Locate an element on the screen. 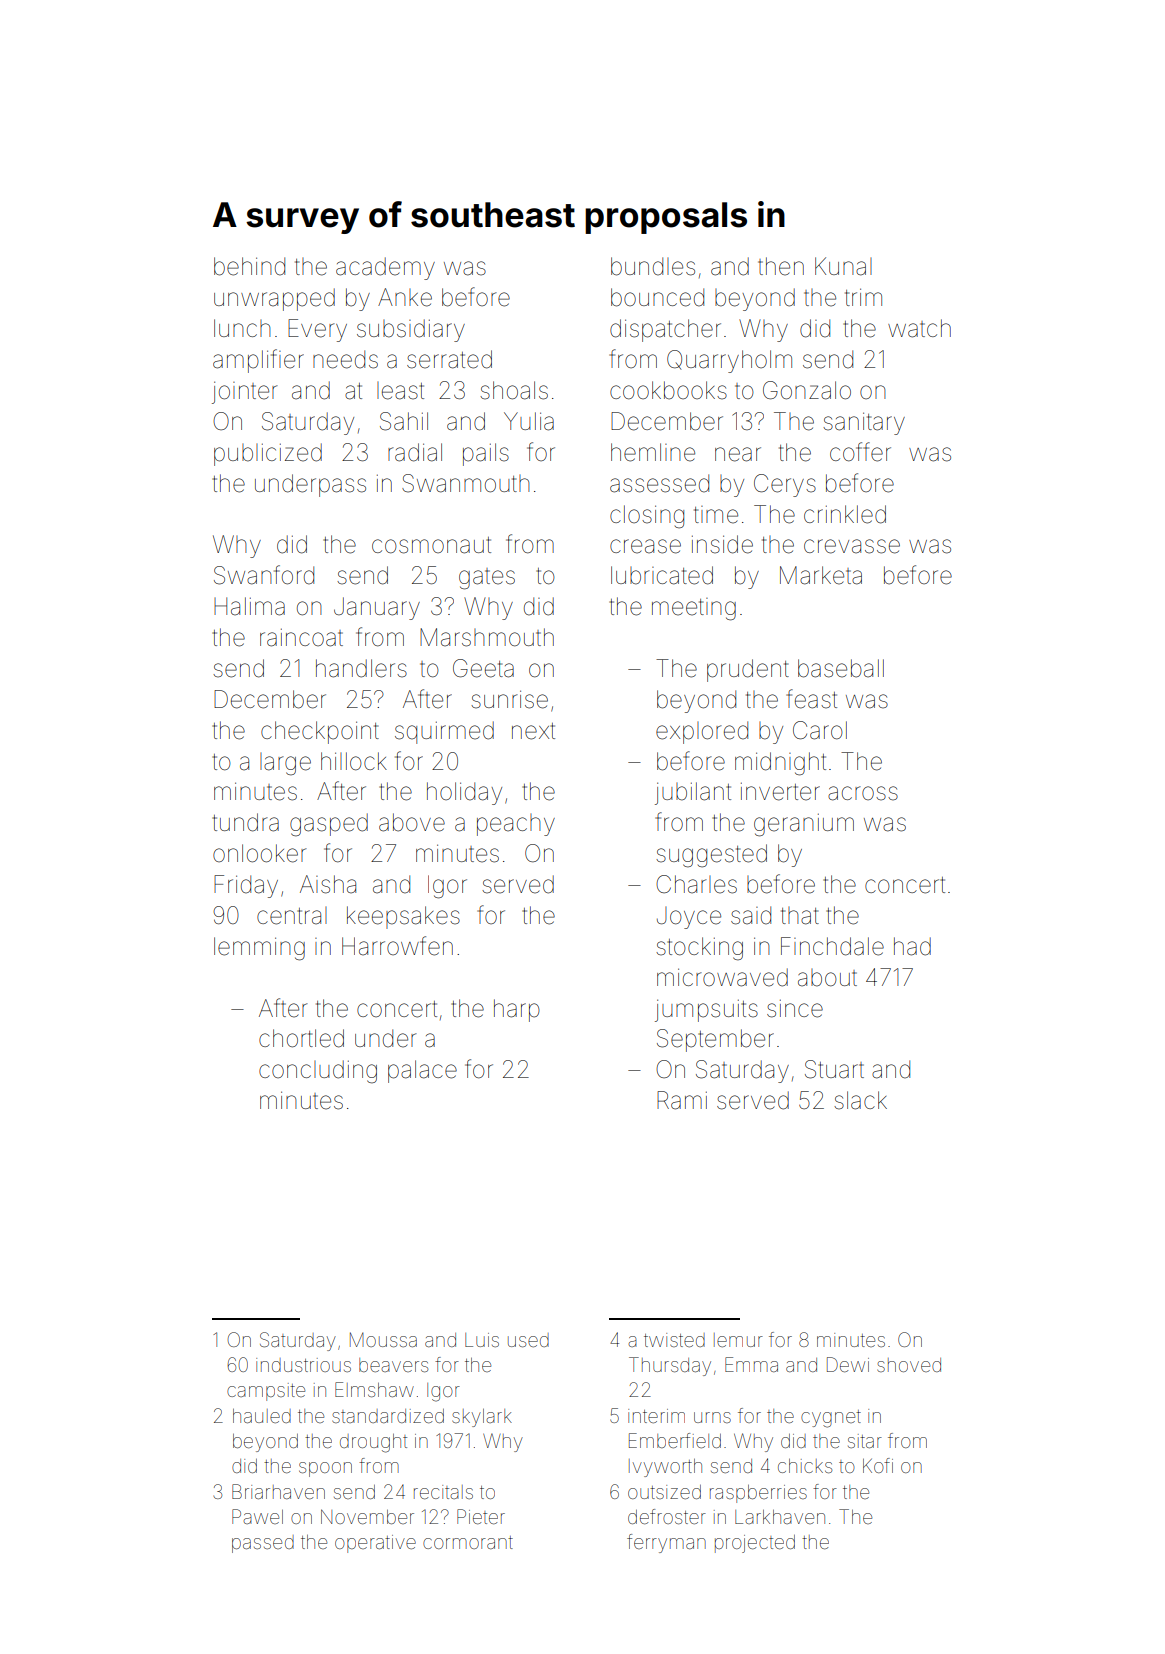 The height and width of the screenshot is (1654, 1165). across is located at coordinates (863, 793).
